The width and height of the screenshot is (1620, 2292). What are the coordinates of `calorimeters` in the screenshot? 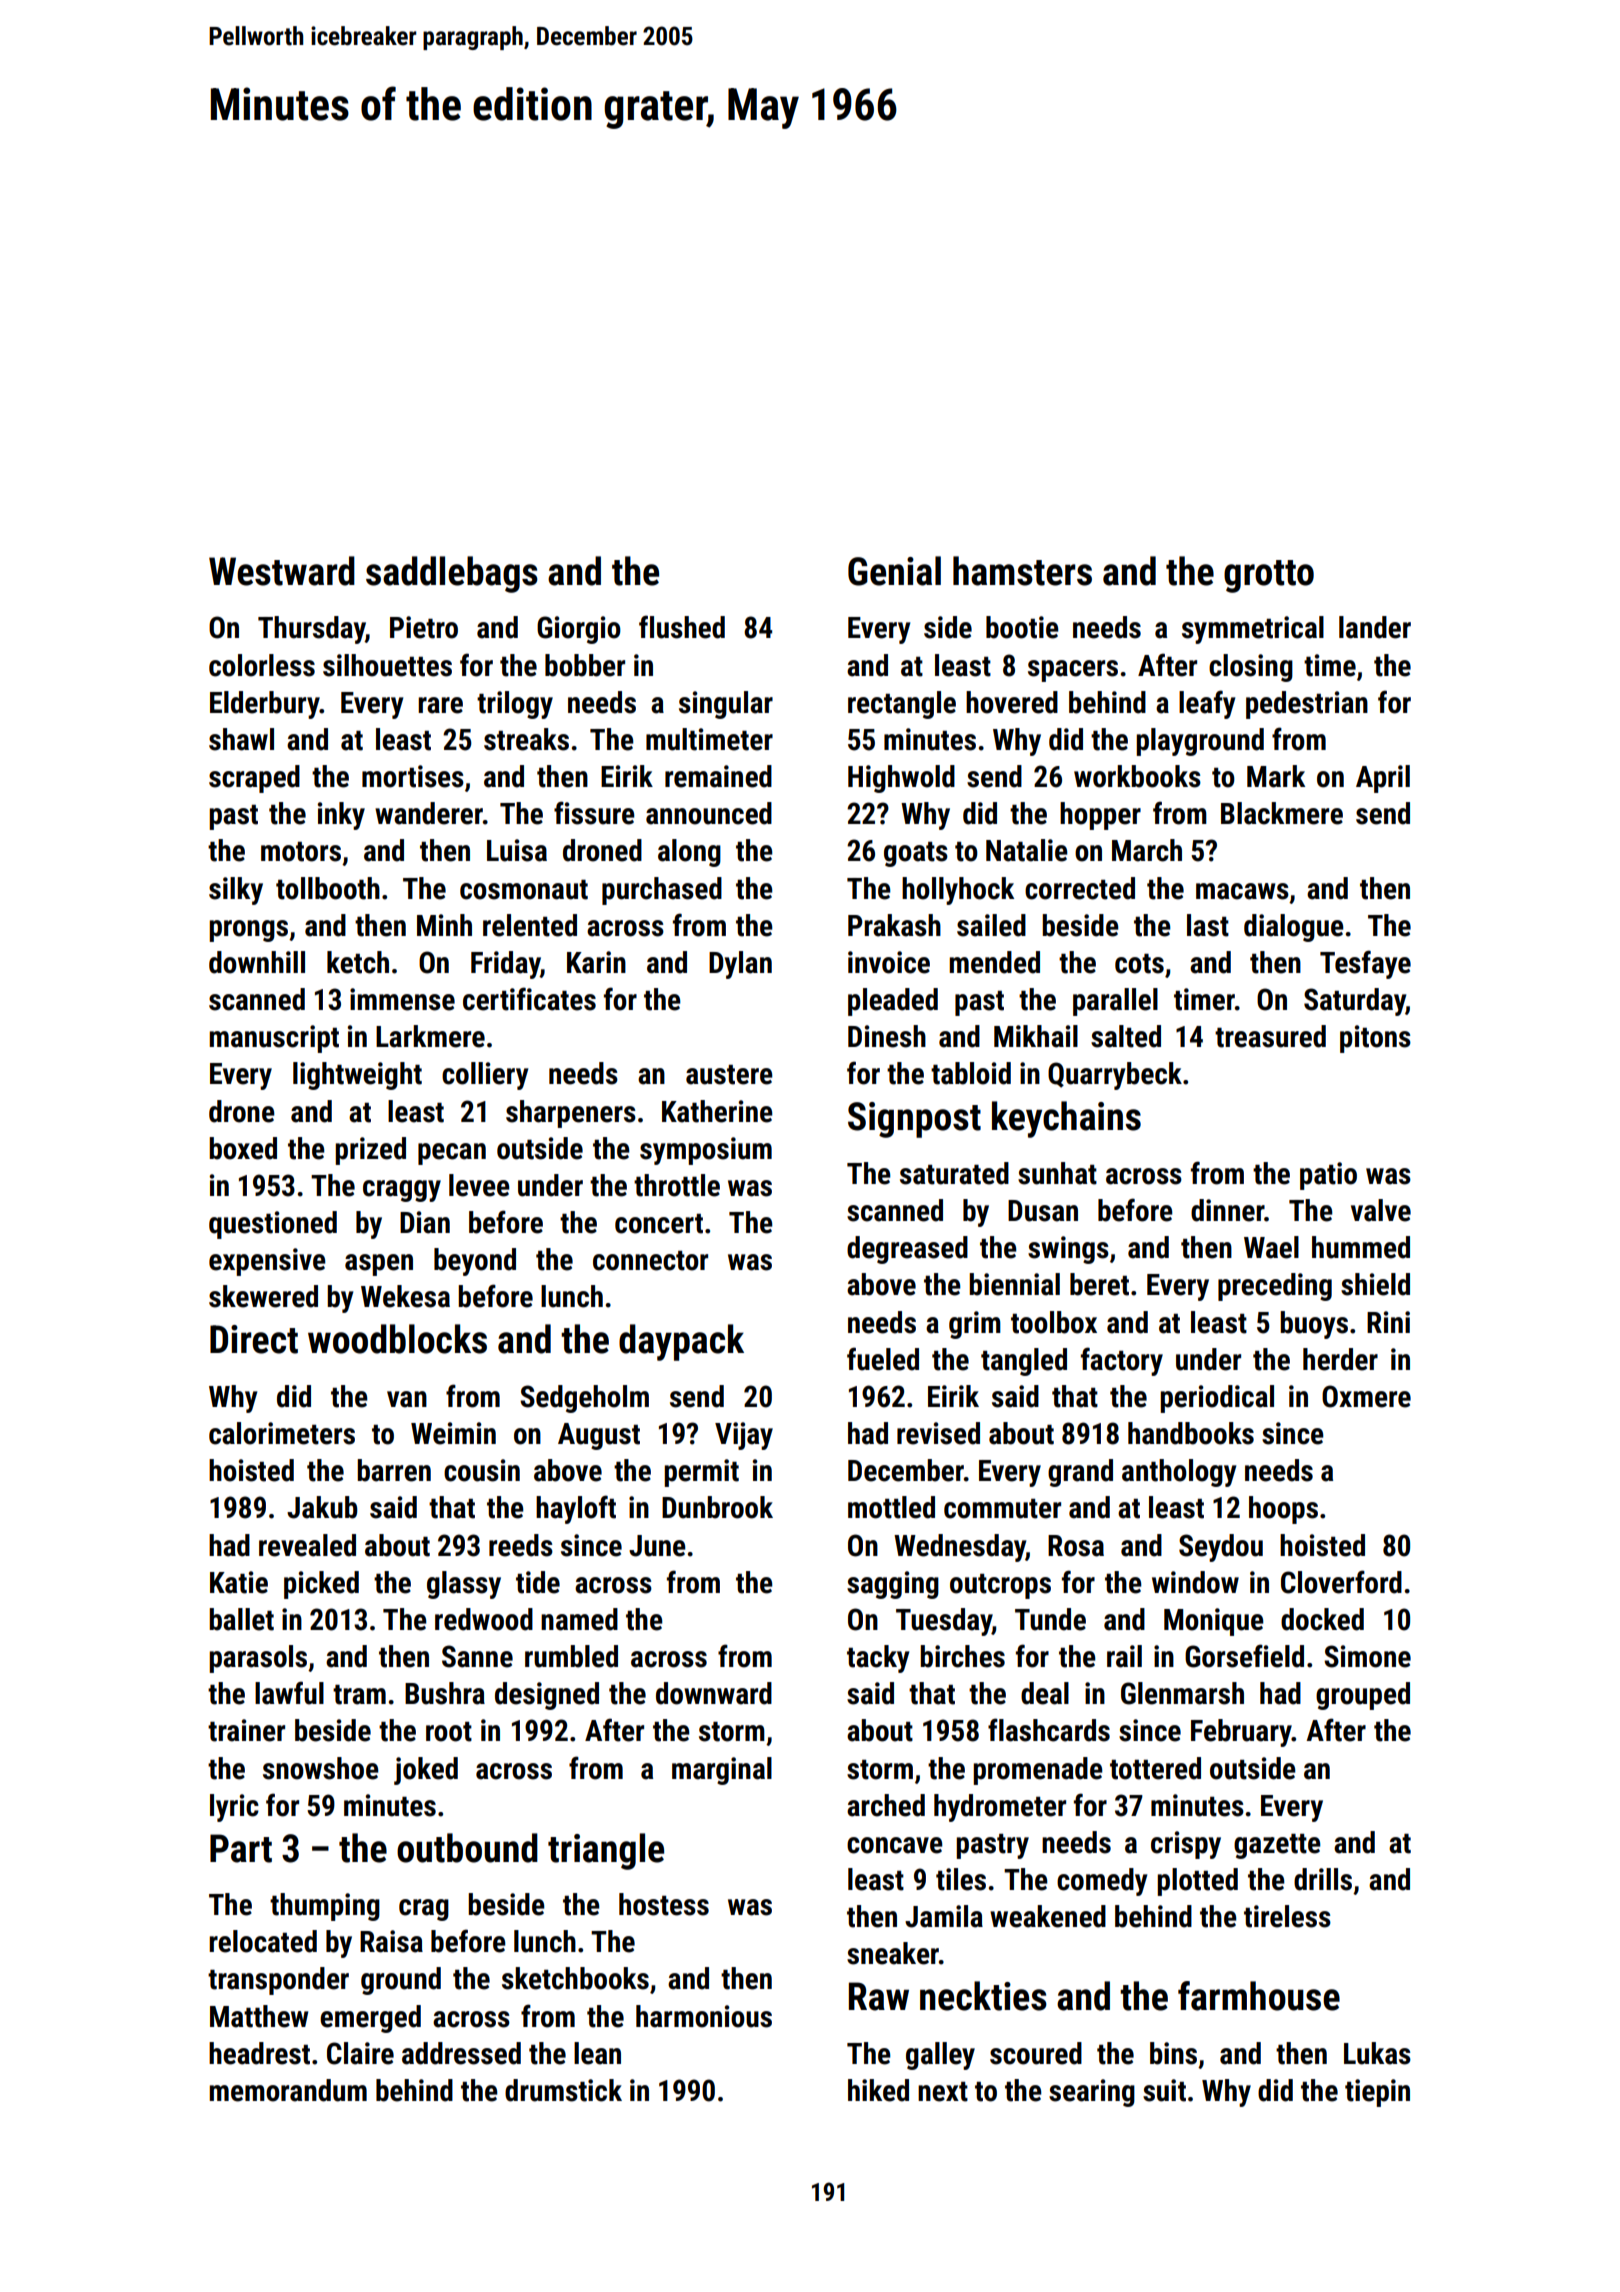 It's located at (282, 1433).
